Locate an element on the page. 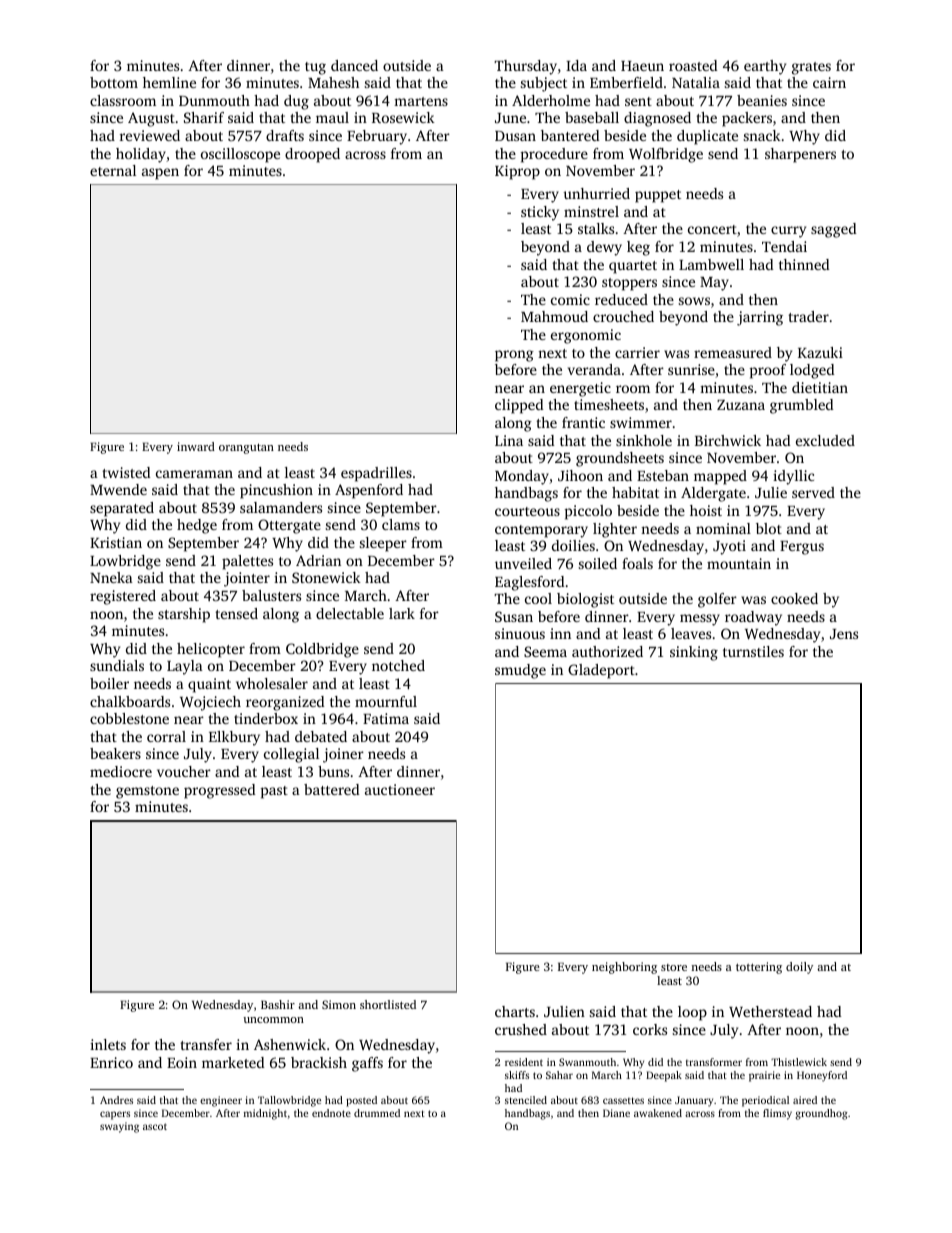 Image resolution: width=952 pixels, height=1233 pixels. eternal is located at coordinates (113, 170).
